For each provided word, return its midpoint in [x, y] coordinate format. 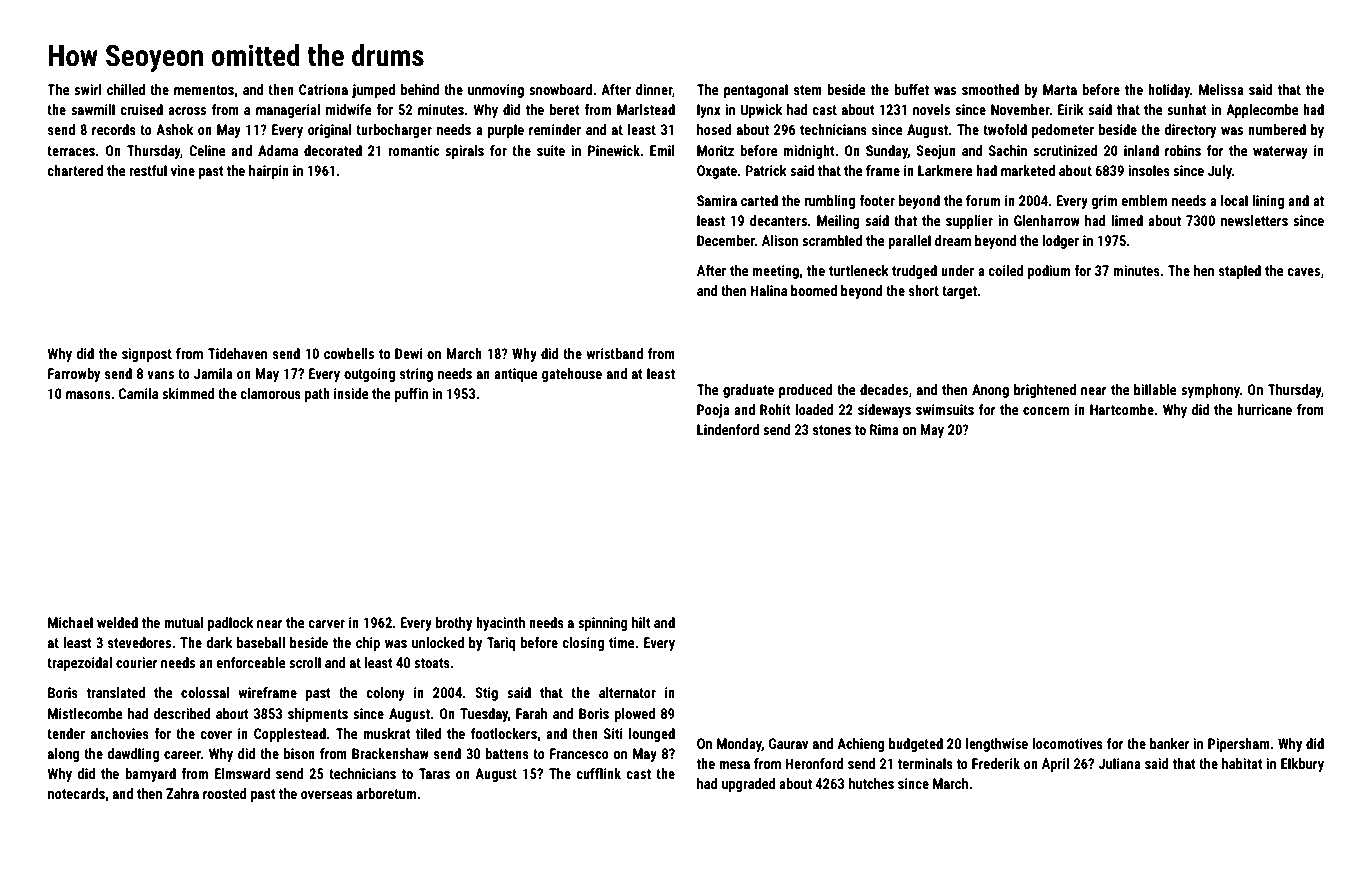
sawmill [93, 109]
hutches [871, 783]
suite [551, 150]
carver [326, 624]
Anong [990, 391]
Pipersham [1239, 745]
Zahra [182, 793]
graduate [748, 391]
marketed [1028, 170]
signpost [147, 355]
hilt [641, 622]
